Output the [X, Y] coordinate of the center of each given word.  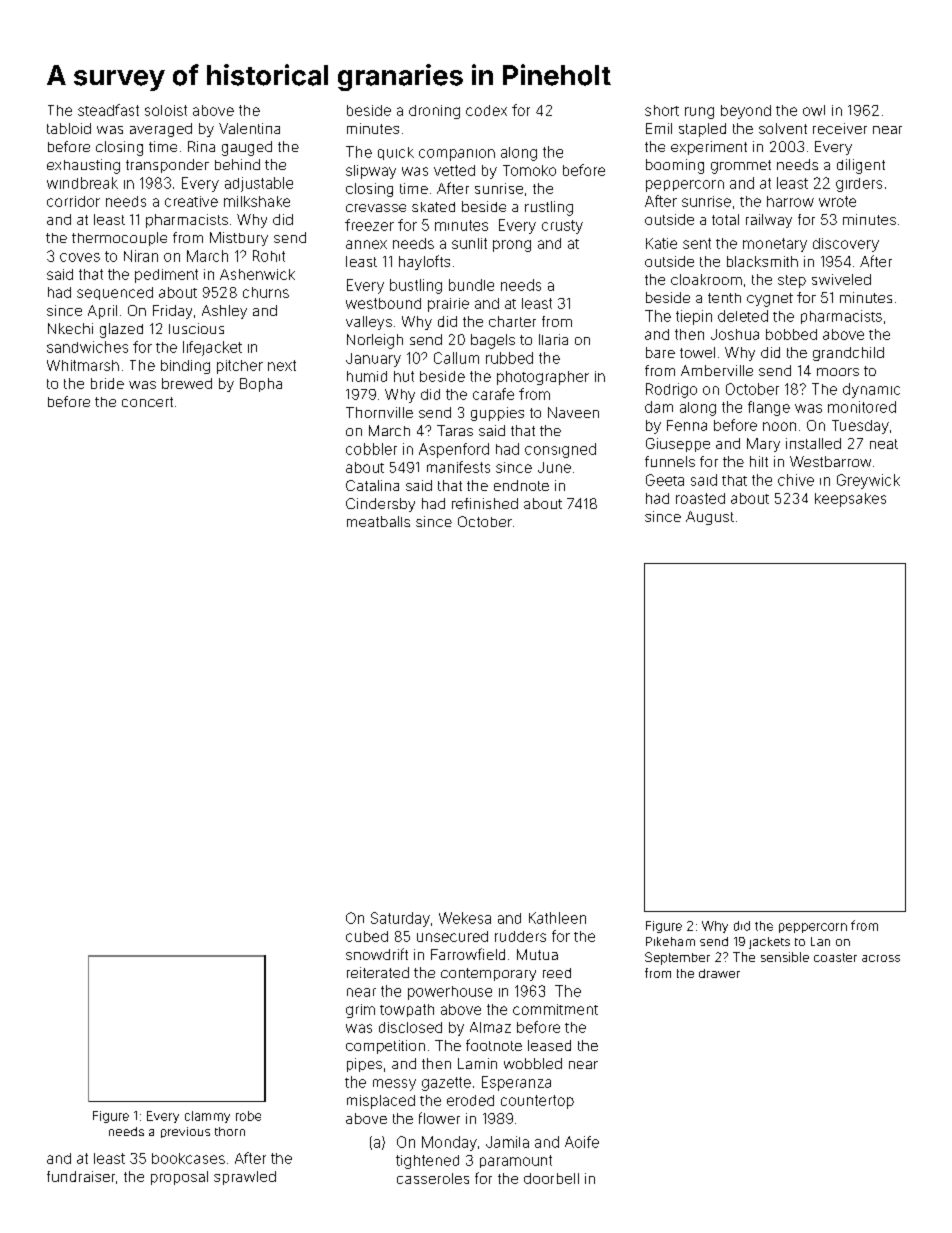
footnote [494, 1045]
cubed [367, 936]
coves [80, 257]
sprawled [245, 1178]
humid [367, 376]
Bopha [261, 385]
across [881, 958]
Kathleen [557, 918]
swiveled [841, 279]
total [725, 219]
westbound [383, 303]
